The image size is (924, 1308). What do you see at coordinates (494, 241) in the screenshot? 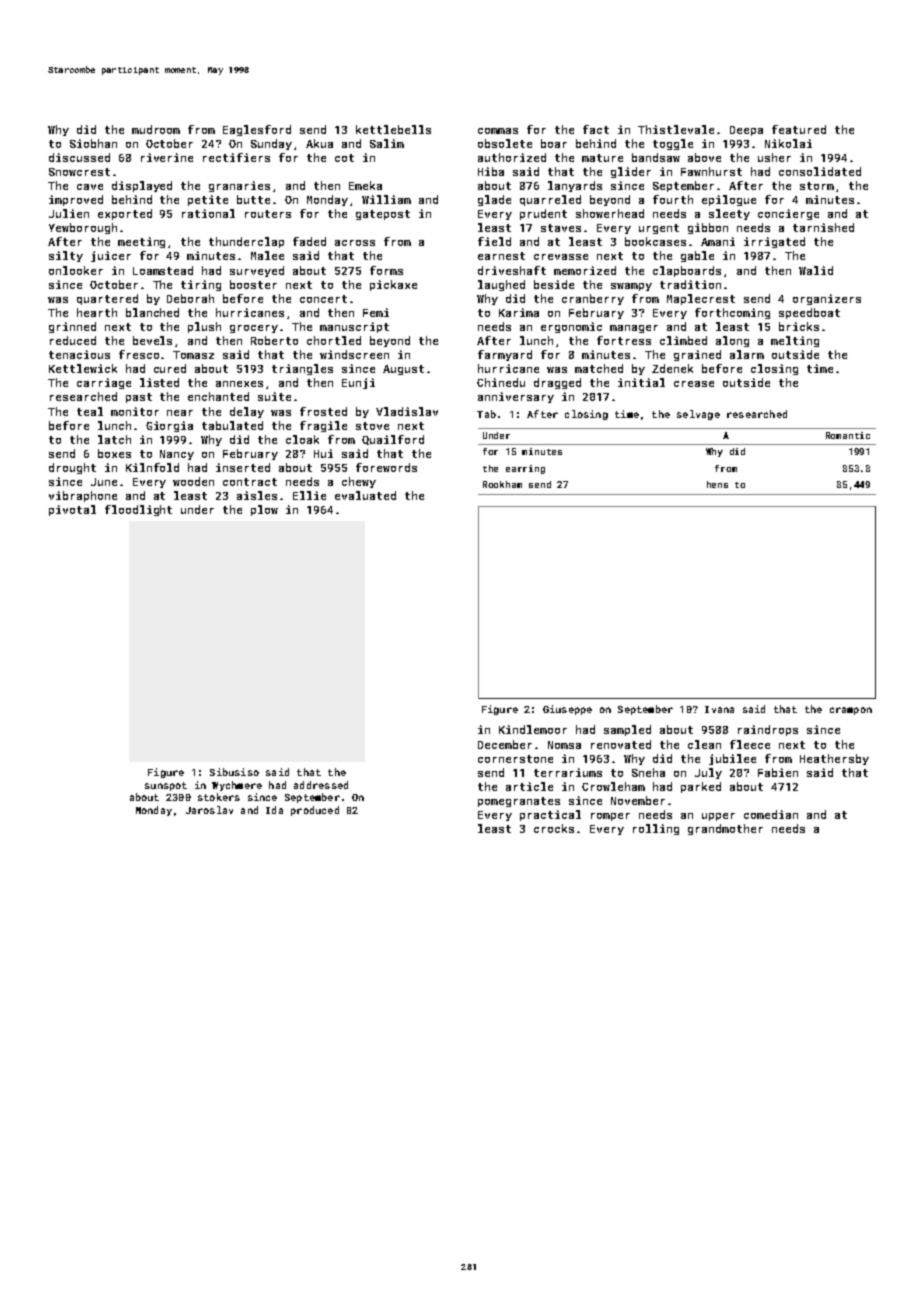
I see `field` at bounding box center [494, 241].
